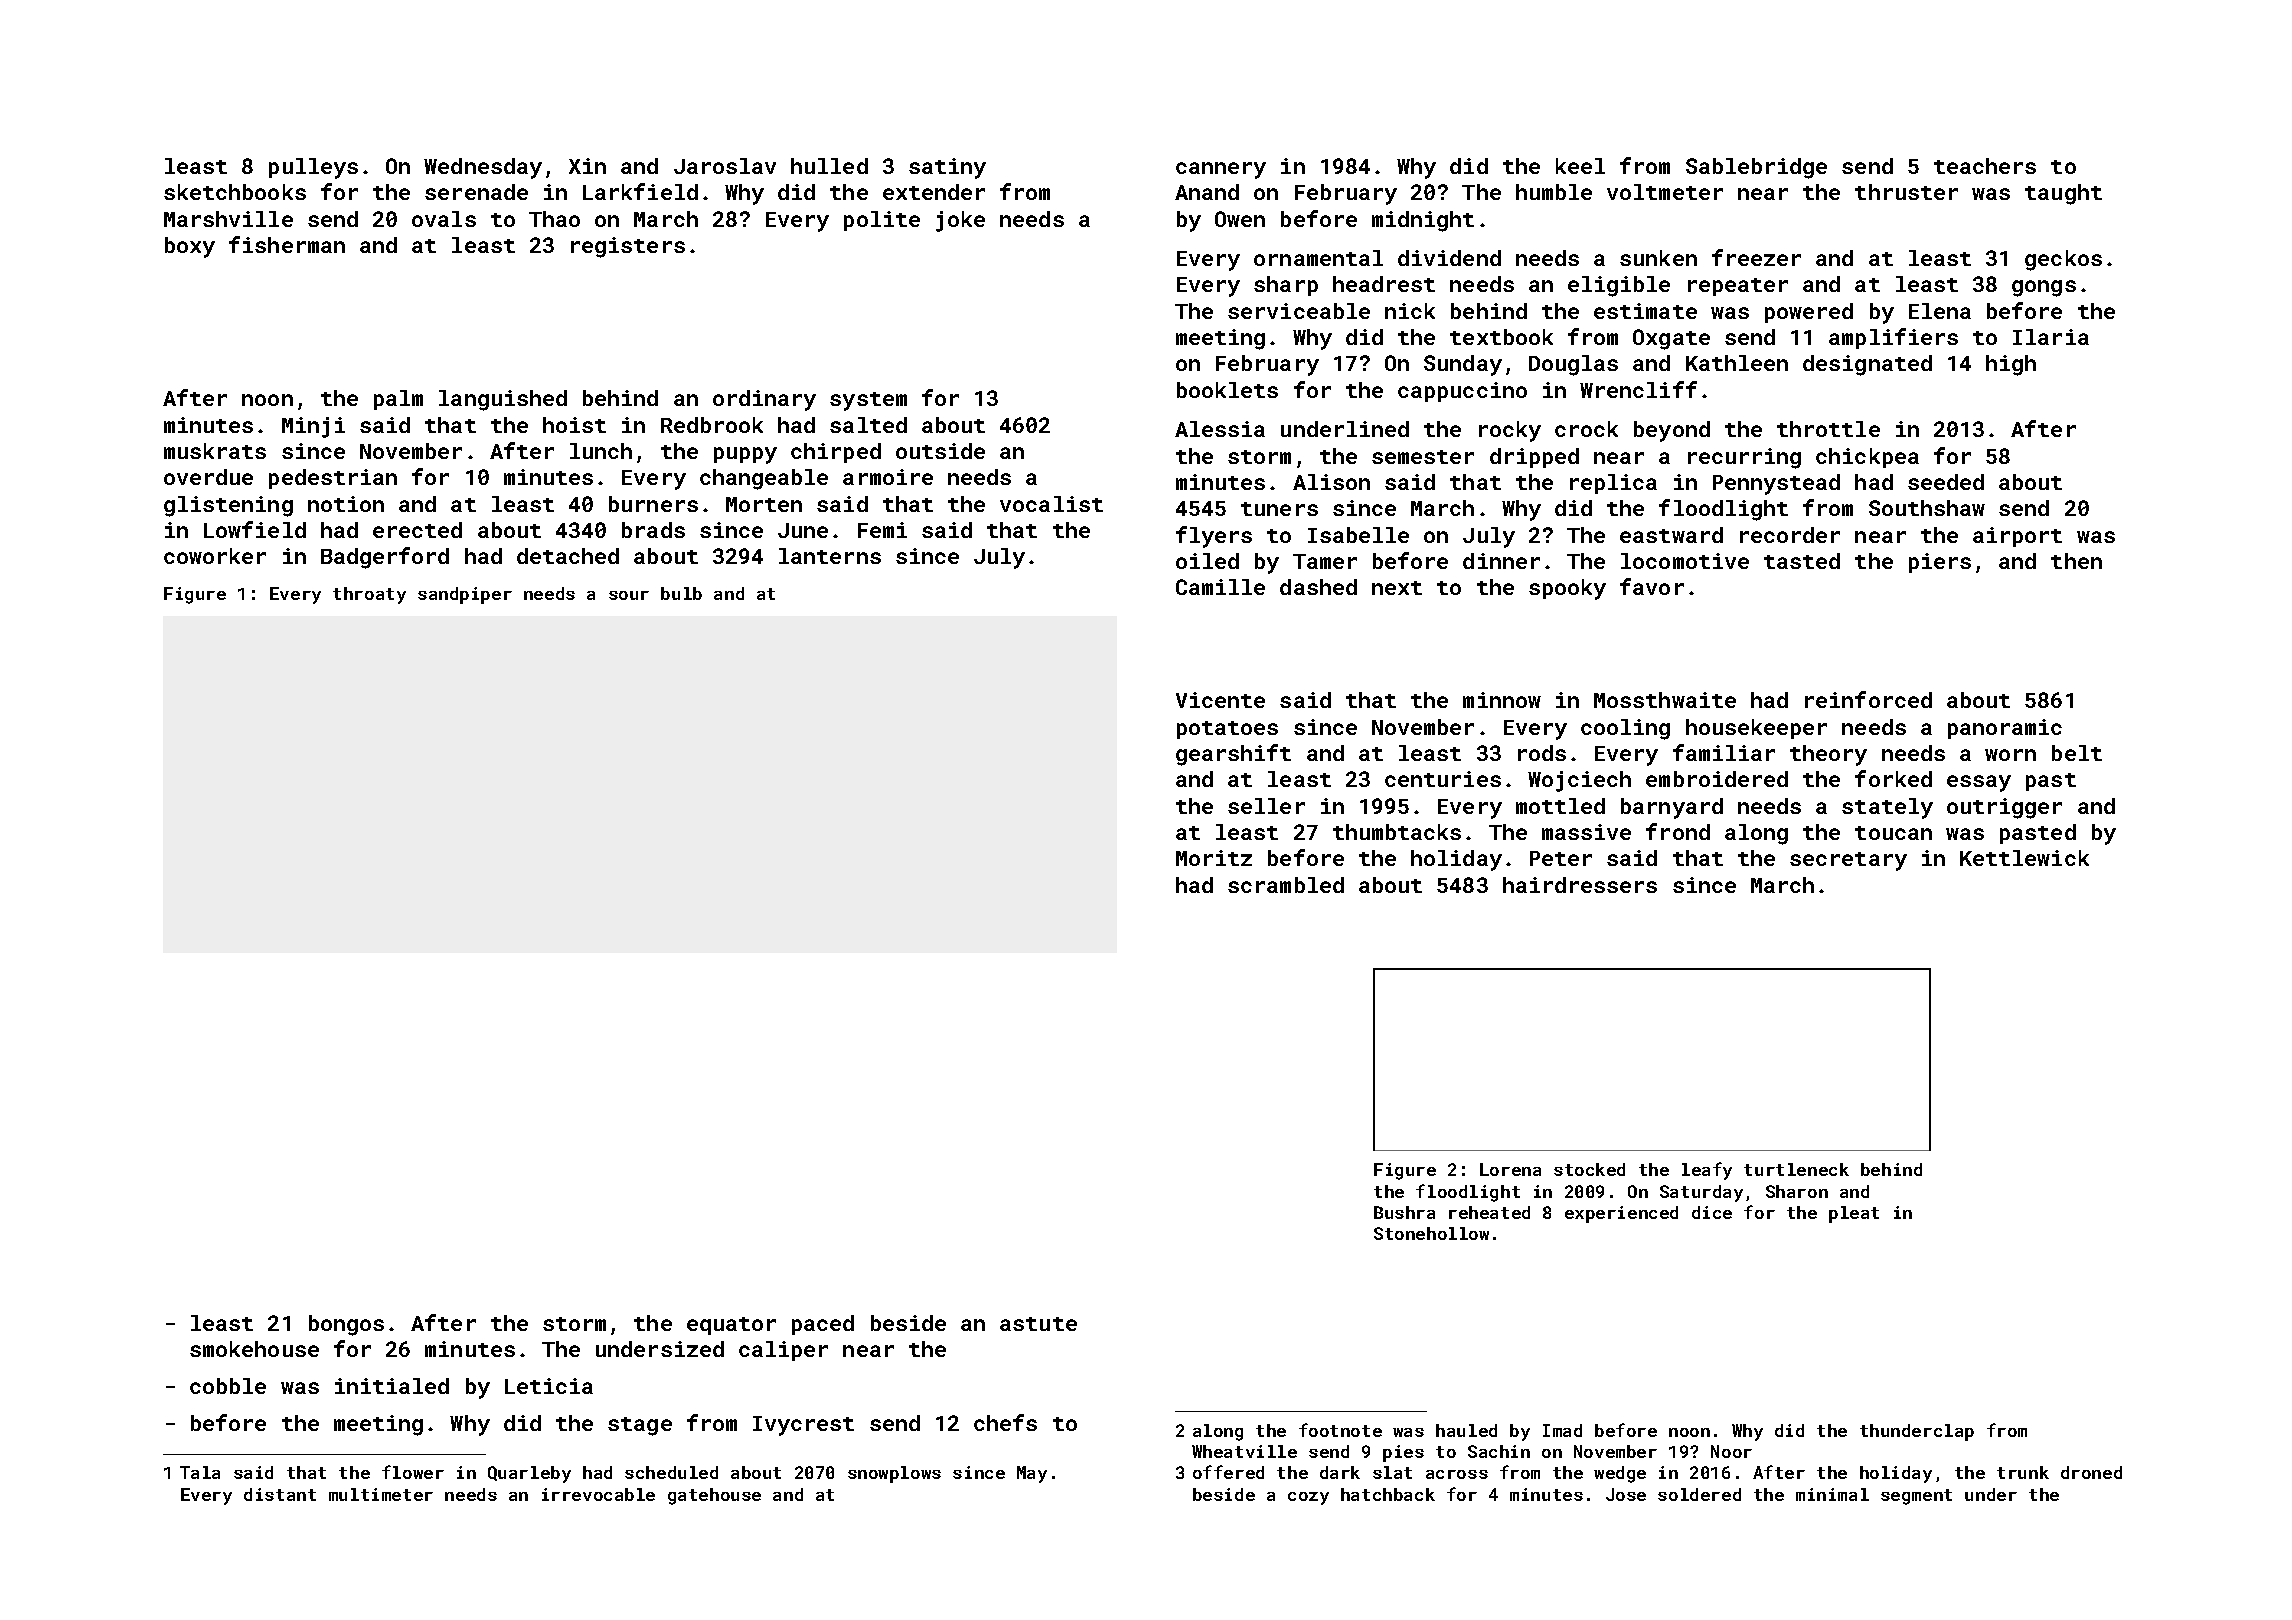 The width and height of the screenshot is (2292, 1620). What do you see at coordinates (369, 595) in the screenshot?
I see `throaty` at bounding box center [369, 595].
